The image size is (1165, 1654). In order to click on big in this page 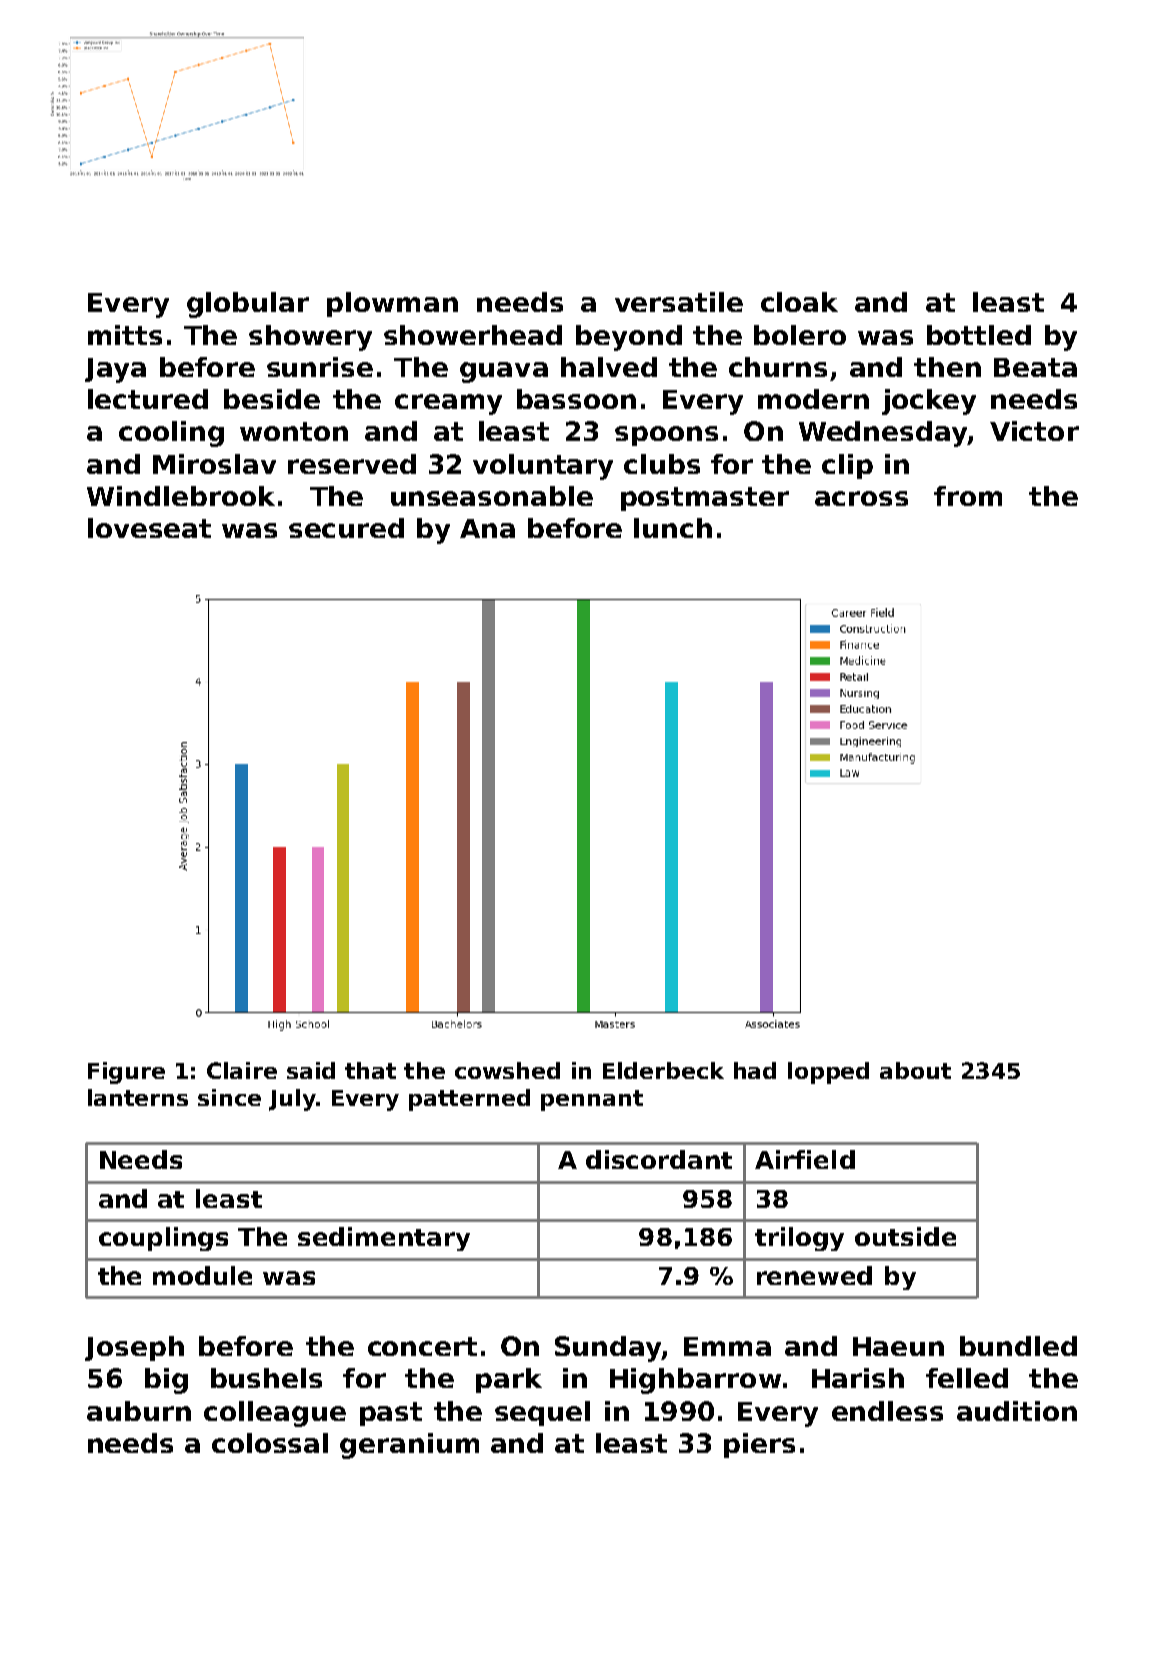, I will do `click(166, 1381)`.
